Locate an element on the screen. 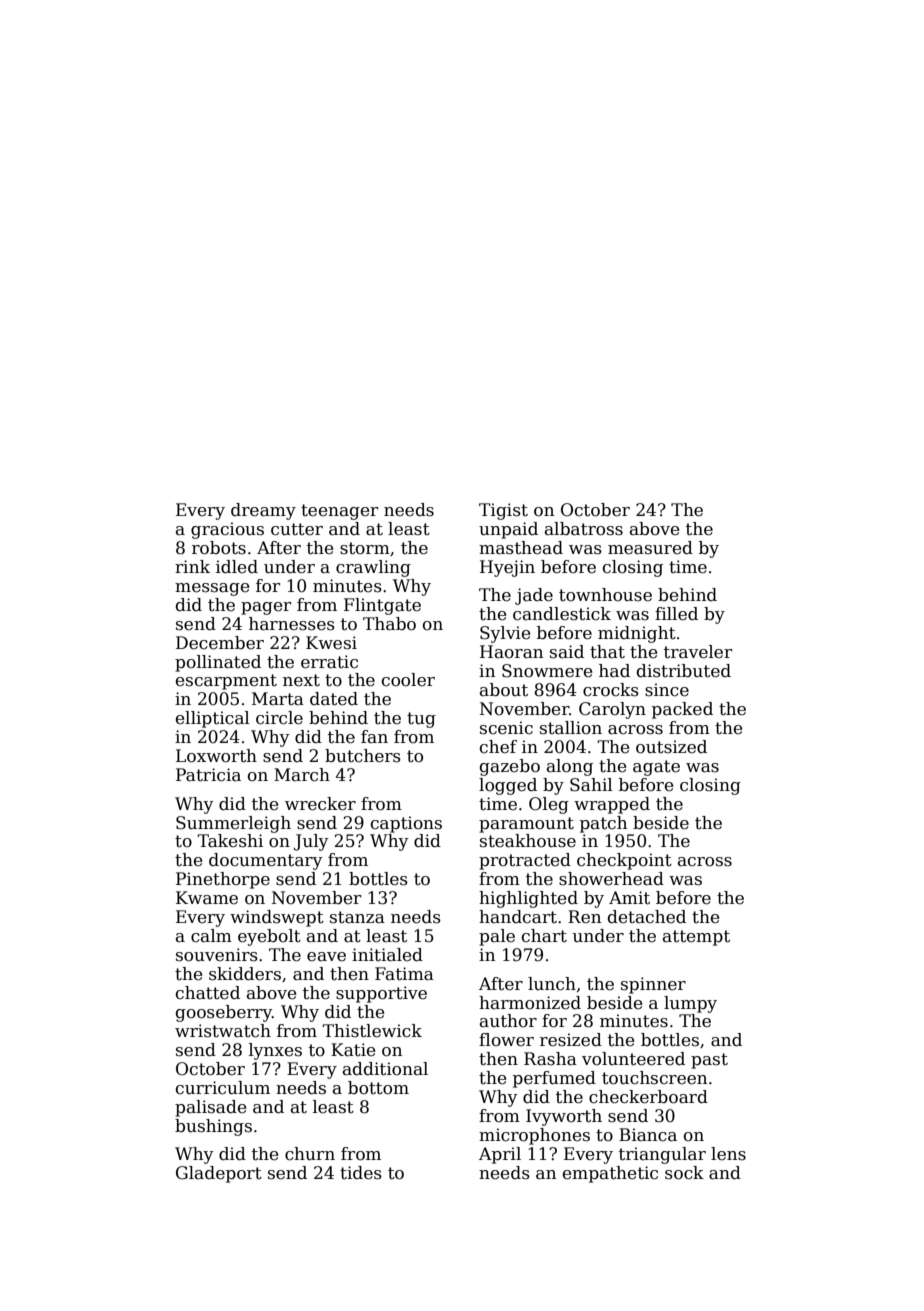  Kwesi is located at coordinates (331, 643).
